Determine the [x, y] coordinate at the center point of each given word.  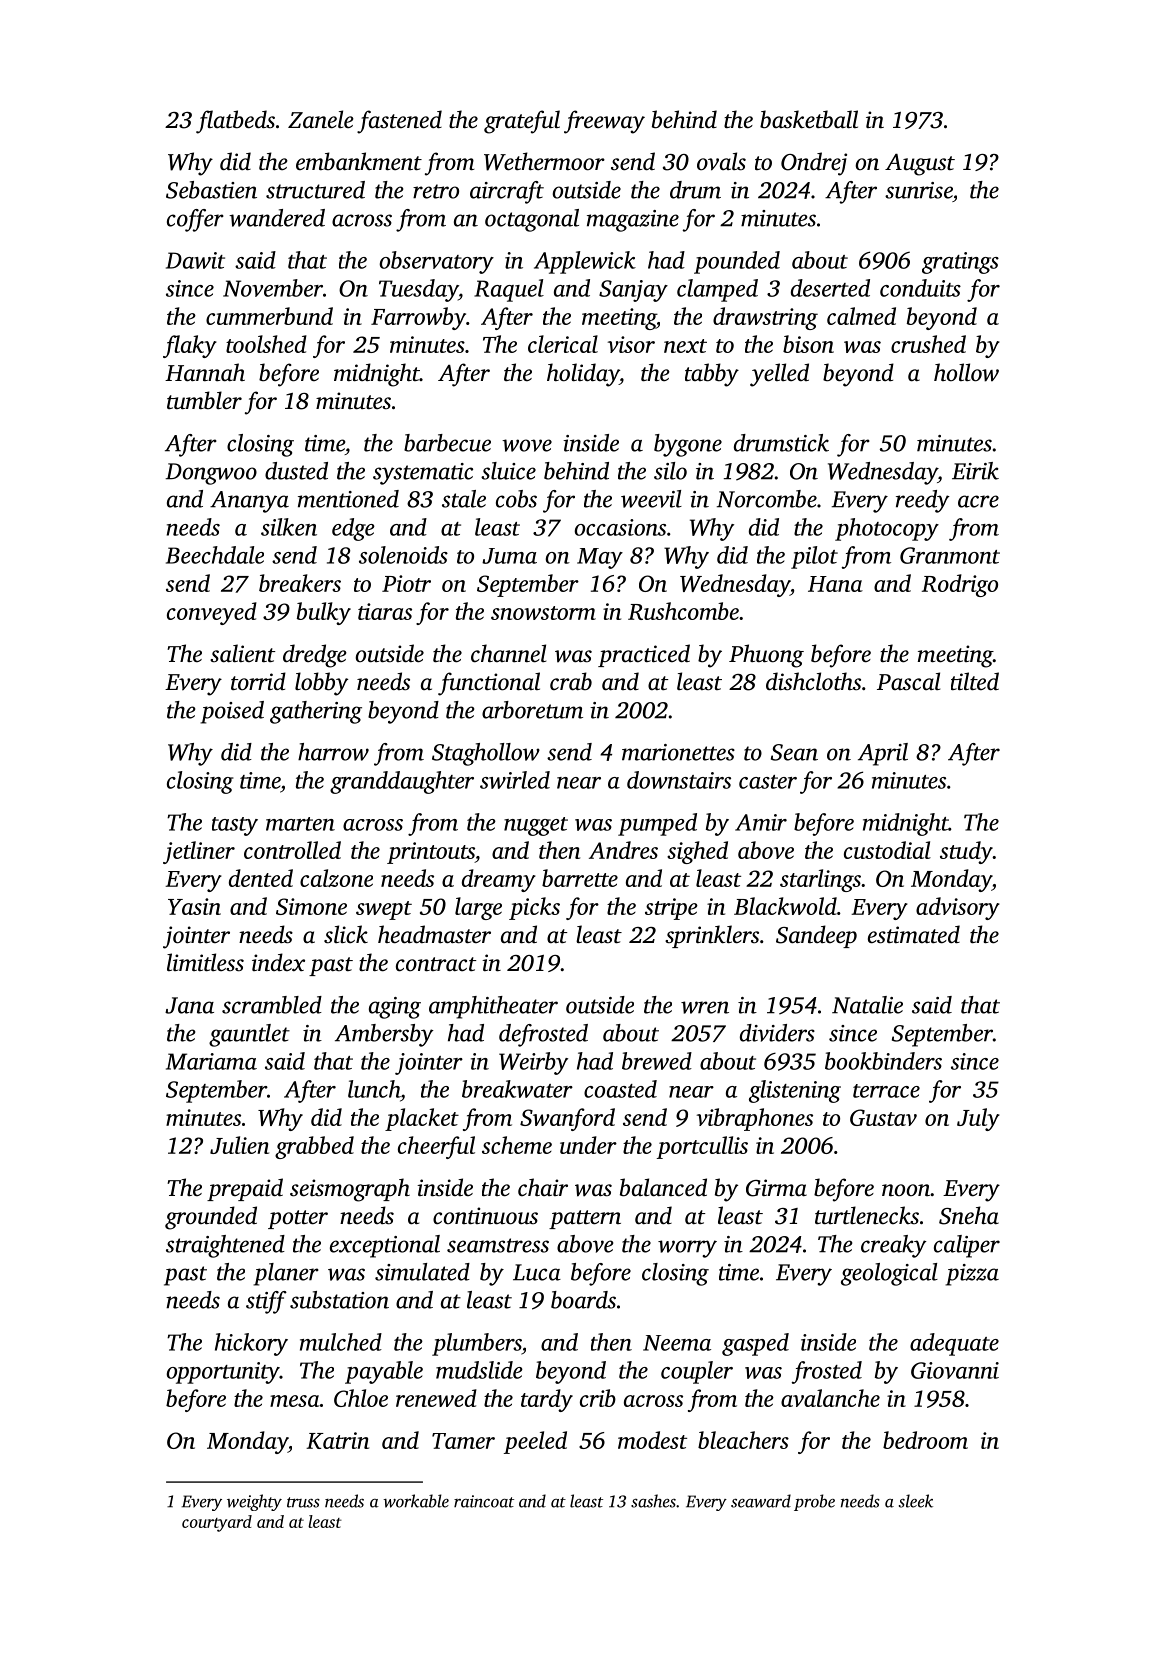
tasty [235, 826]
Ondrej [814, 164]
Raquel [509, 290]
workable [416, 1501]
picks [534, 908]
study [966, 852]
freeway [604, 122]
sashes [653, 1501]
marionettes [678, 752]
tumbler [204, 400]
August [920, 165]
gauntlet [249, 1035]
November [273, 288]
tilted [975, 681]
